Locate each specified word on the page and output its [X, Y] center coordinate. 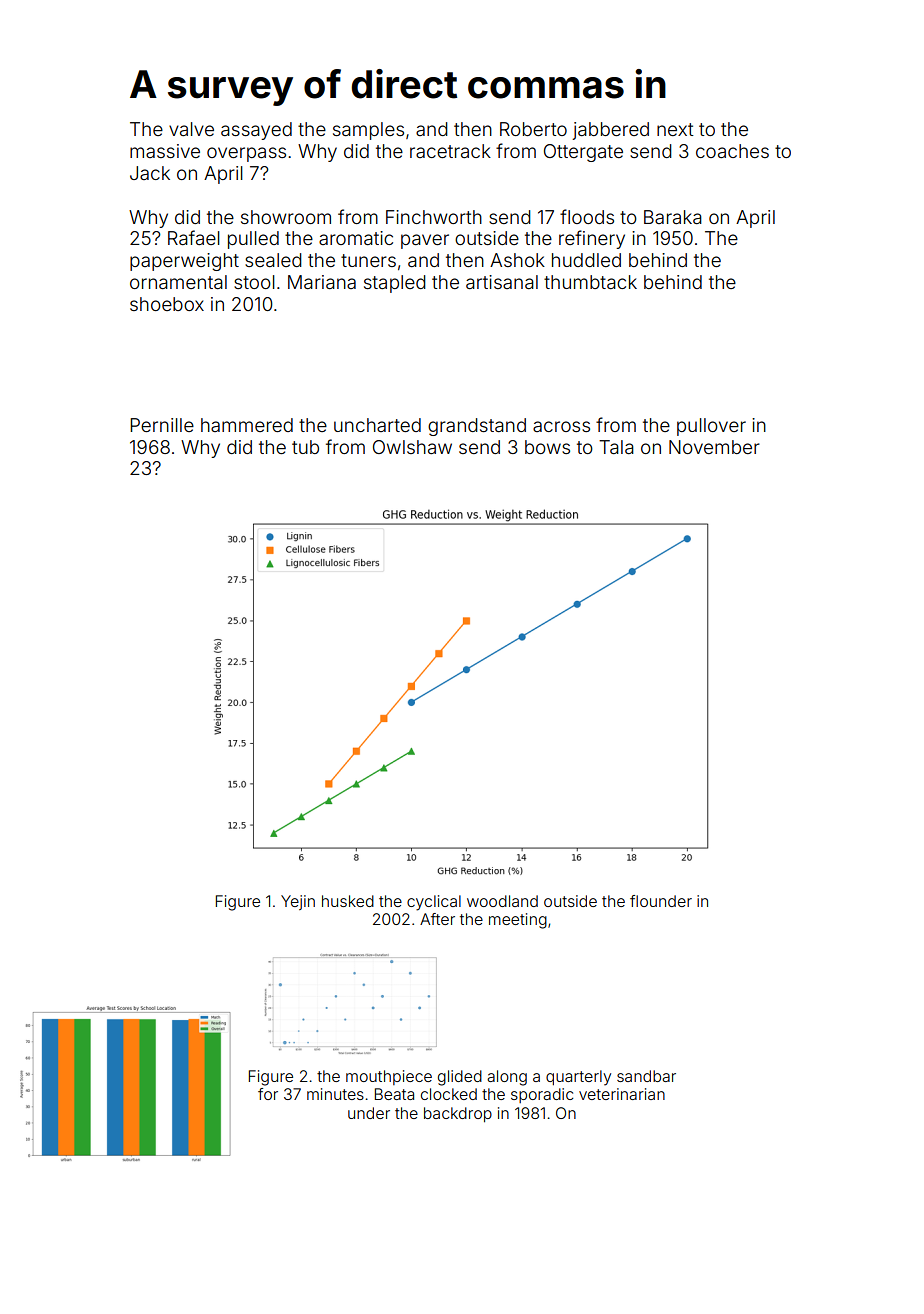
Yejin [298, 902]
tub [305, 447]
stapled [395, 284]
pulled [253, 240]
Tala [616, 447]
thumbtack [590, 282]
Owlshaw [412, 447]
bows [547, 447]
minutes [335, 1094]
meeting [518, 921]
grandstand [477, 427]
